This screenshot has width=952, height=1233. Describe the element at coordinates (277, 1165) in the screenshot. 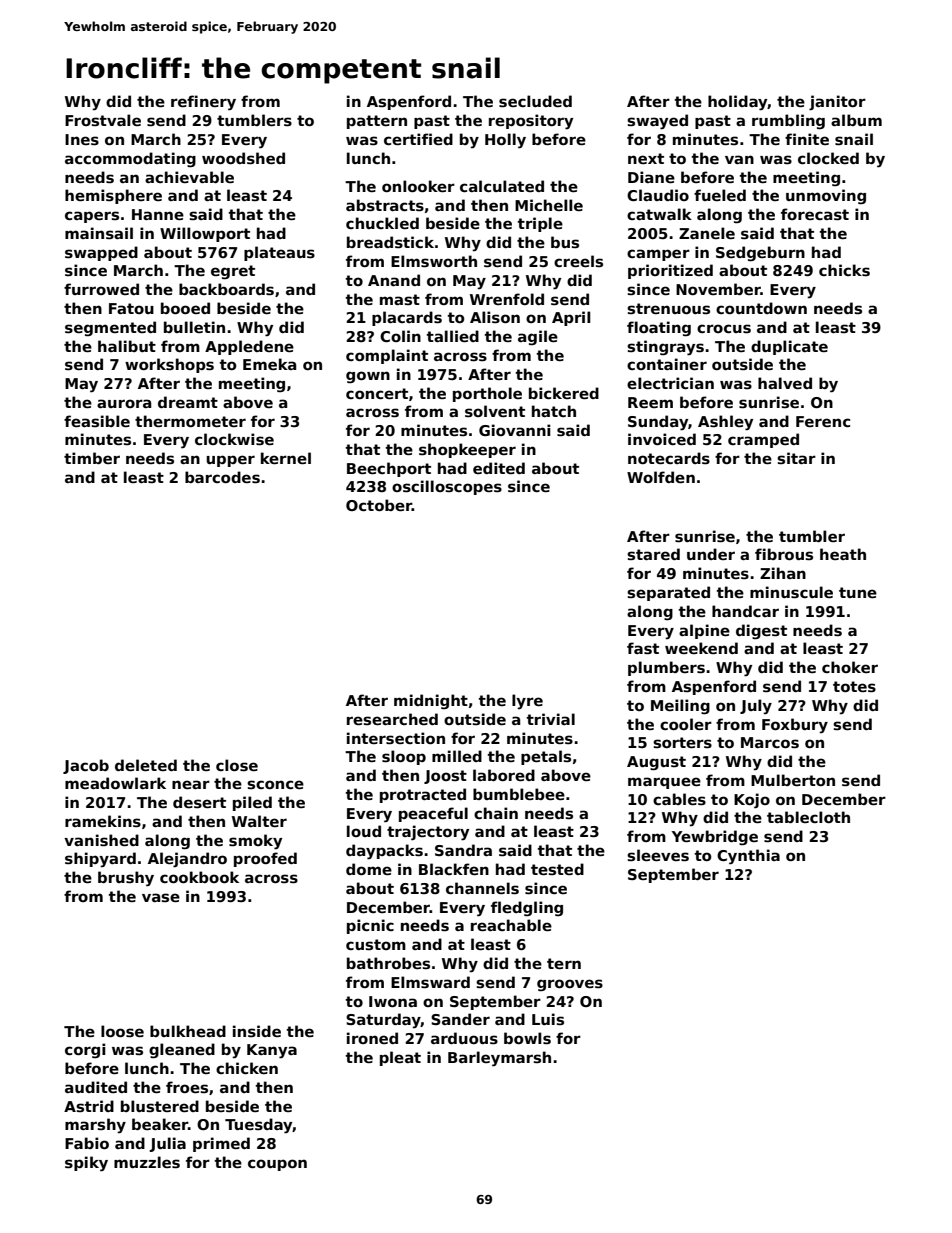

I see `coupon` at that location.
